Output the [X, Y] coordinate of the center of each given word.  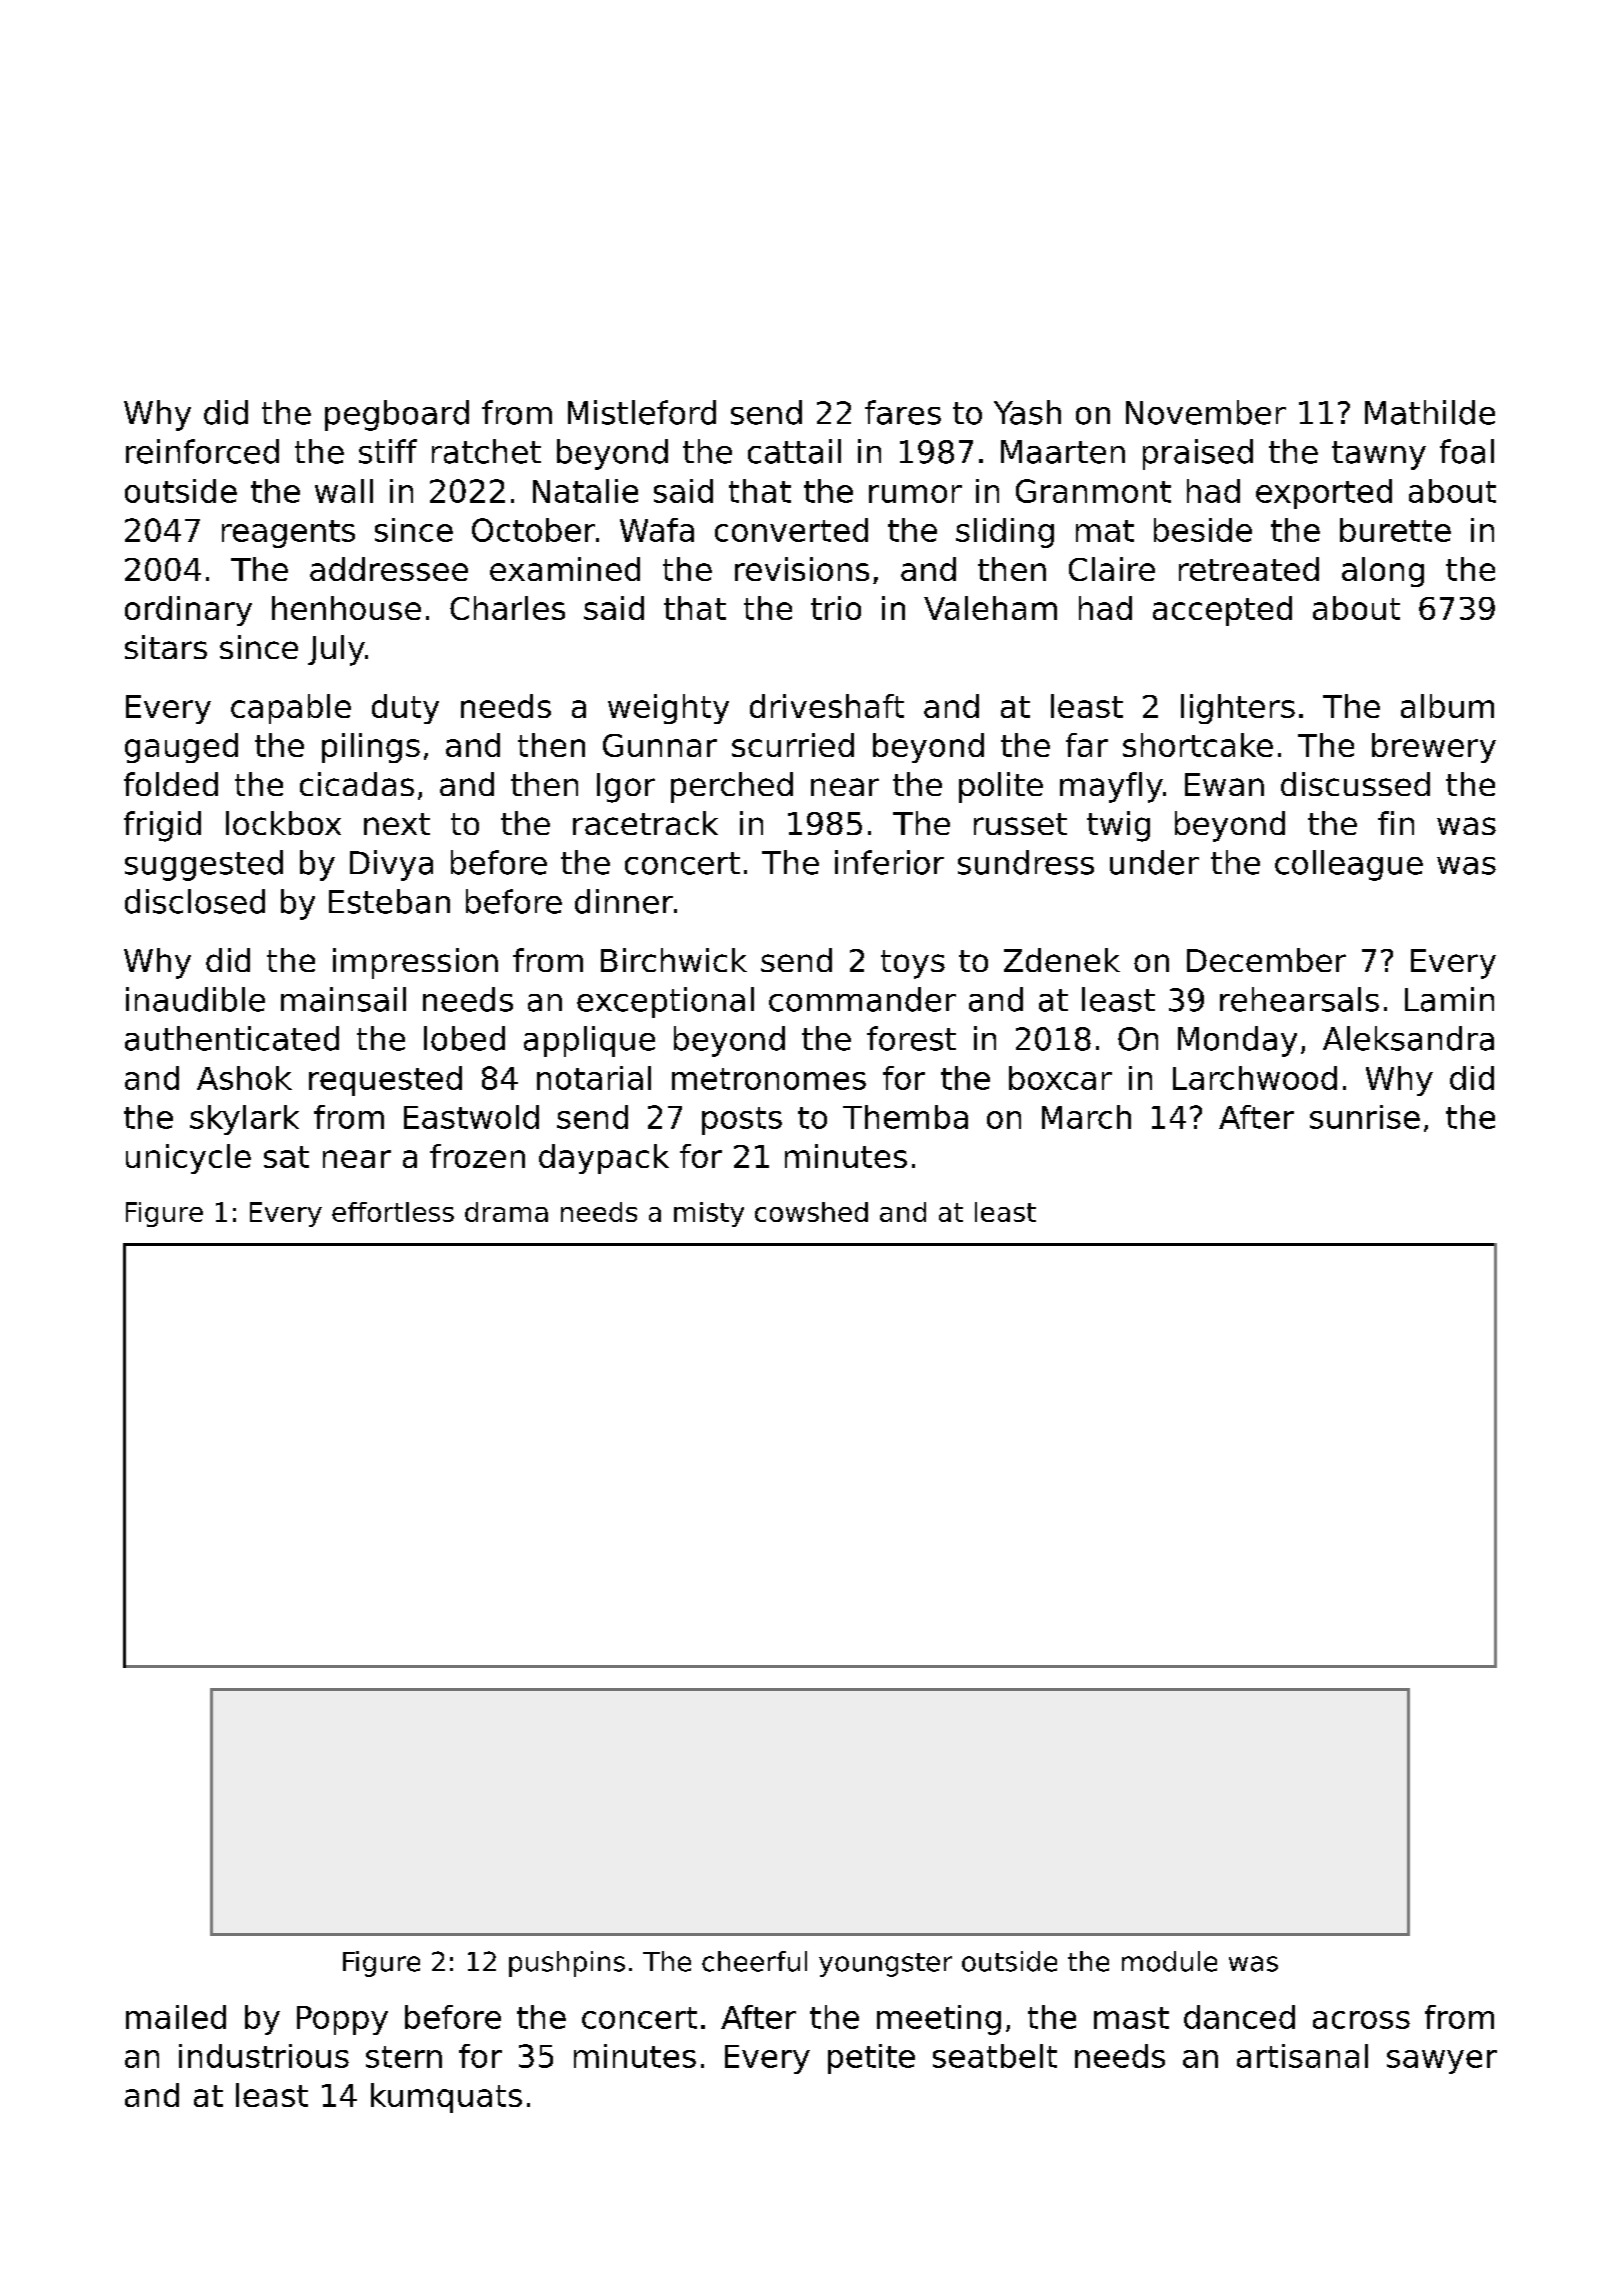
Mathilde [1430, 412]
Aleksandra [1408, 1038]
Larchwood [1255, 1078]
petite [871, 2059]
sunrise [1365, 1117]
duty [405, 709]
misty [709, 1214]
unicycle [188, 1159]
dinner [624, 901]
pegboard [397, 415]
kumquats [446, 2098]
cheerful [754, 1961]
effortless [393, 1212]
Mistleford [642, 412]
